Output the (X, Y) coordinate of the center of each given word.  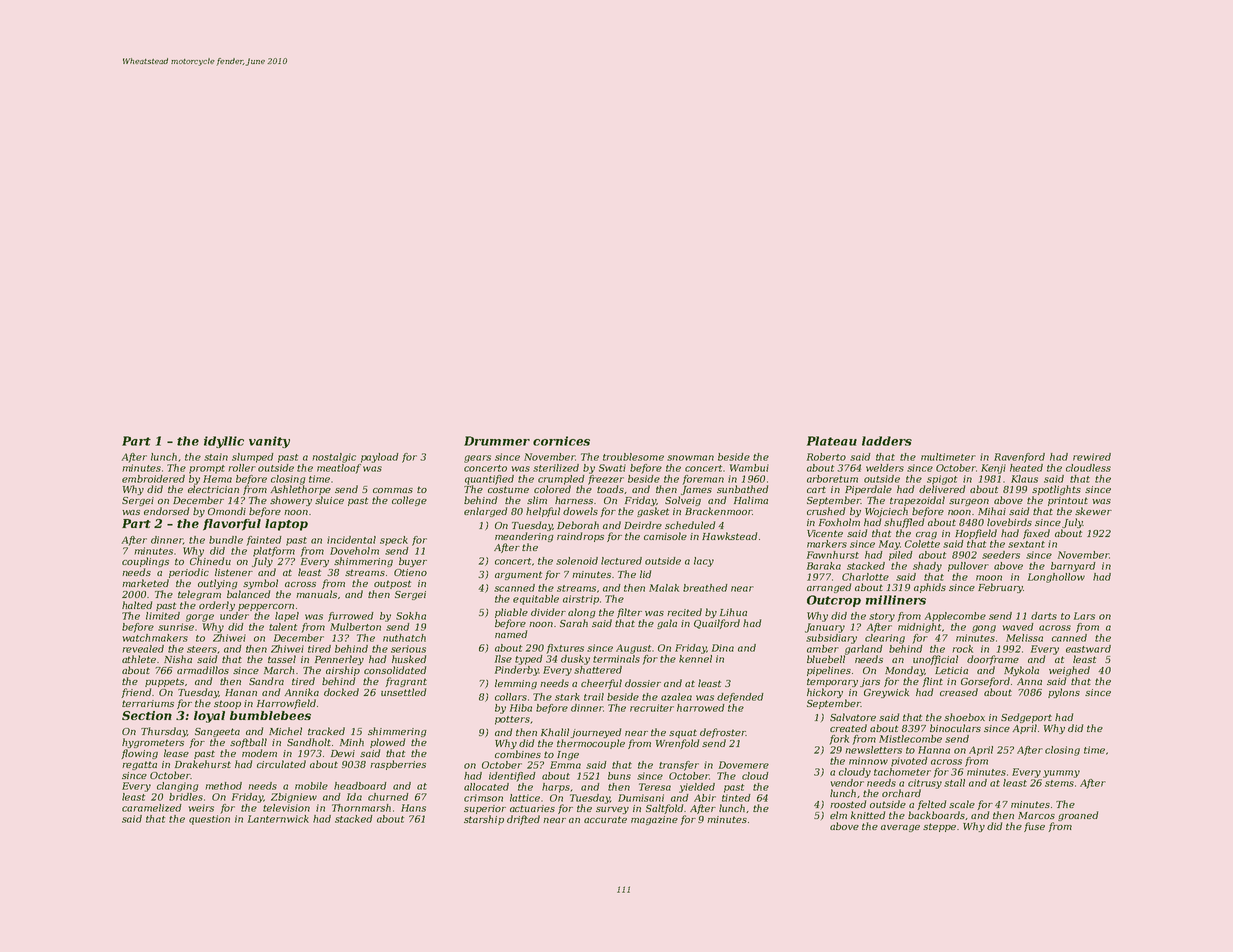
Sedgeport (1026, 718)
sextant (1026, 544)
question (209, 820)
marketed (145, 583)
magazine (654, 820)
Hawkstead (729, 536)
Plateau (832, 441)
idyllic (224, 442)
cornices (561, 441)
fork (839, 740)
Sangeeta (217, 732)
